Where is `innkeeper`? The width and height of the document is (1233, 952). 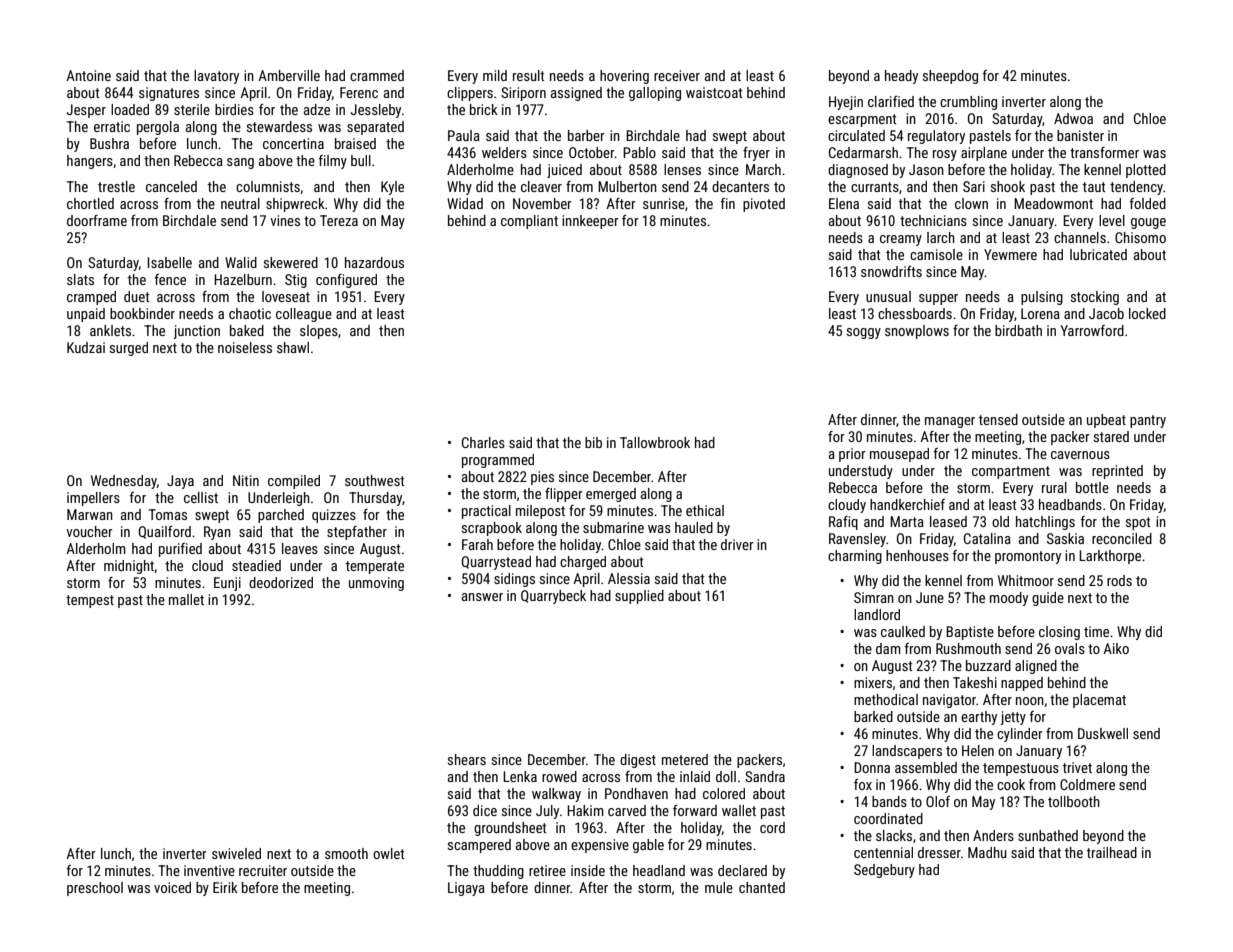
innkeeper is located at coordinates (590, 222).
